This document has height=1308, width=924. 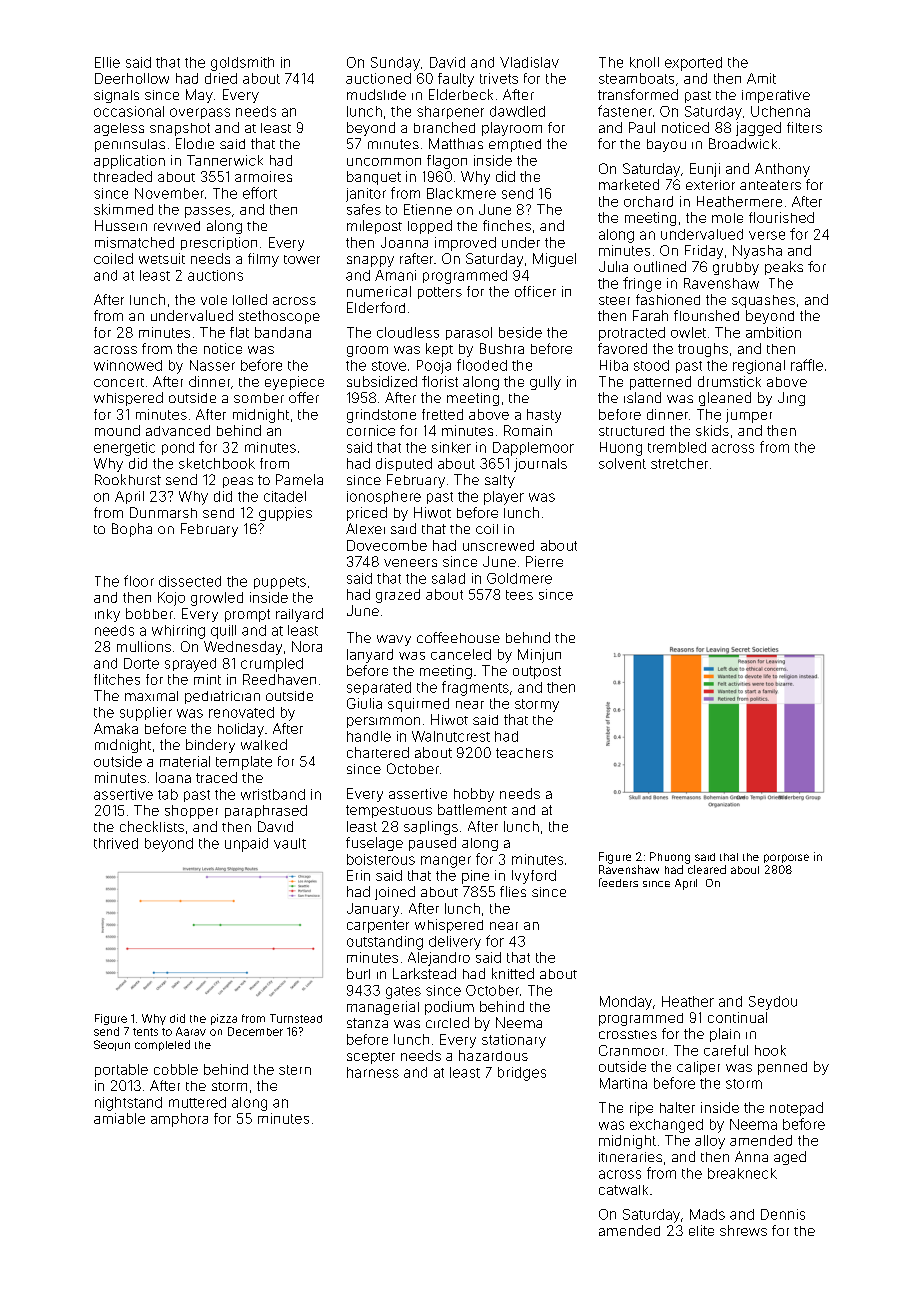 What do you see at coordinates (743, 1230) in the document?
I see `shrews` at bounding box center [743, 1230].
